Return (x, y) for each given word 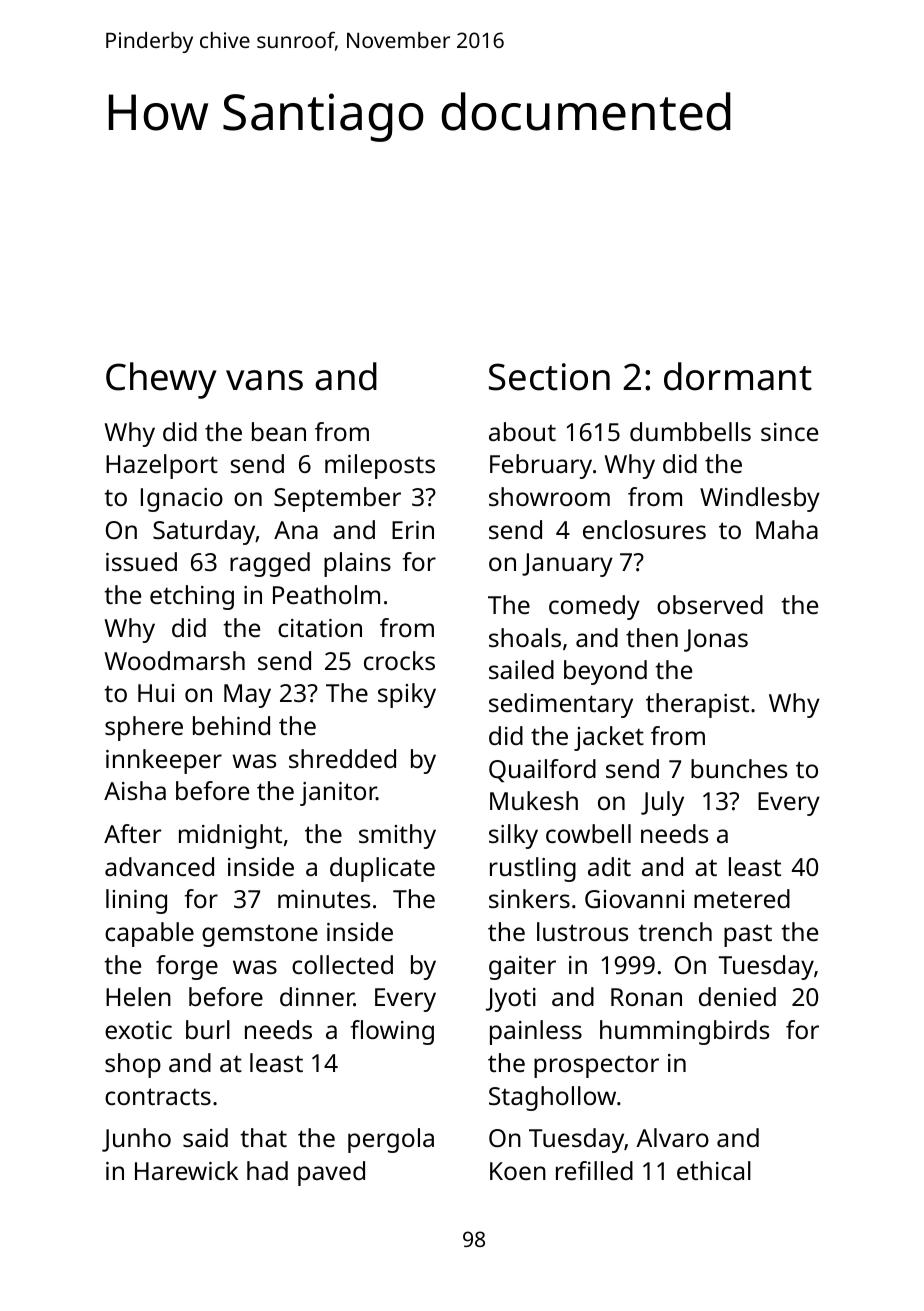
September (337, 499)
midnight (230, 836)
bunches (739, 768)
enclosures (644, 529)
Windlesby (760, 499)
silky (513, 836)
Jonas (716, 640)
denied (737, 996)
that (264, 1137)
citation (320, 628)
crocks (399, 660)
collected (342, 964)
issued (141, 561)
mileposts (380, 466)
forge (187, 967)
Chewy (161, 380)
